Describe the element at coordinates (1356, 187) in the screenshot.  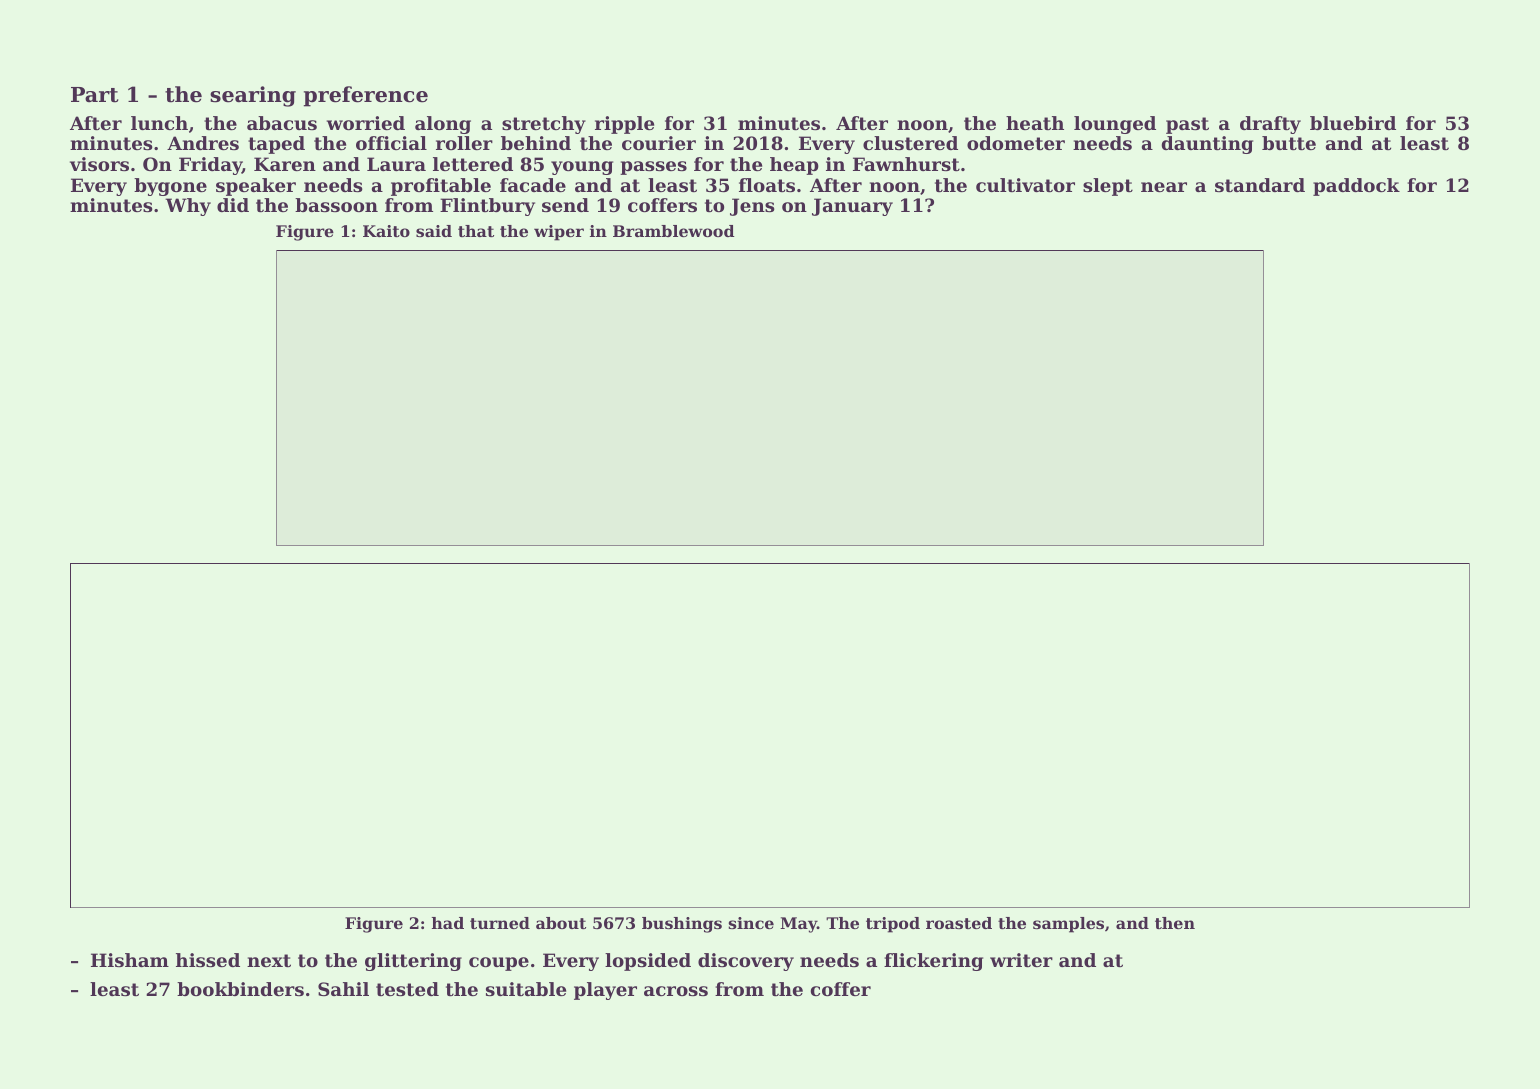
I see `paddock` at that location.
